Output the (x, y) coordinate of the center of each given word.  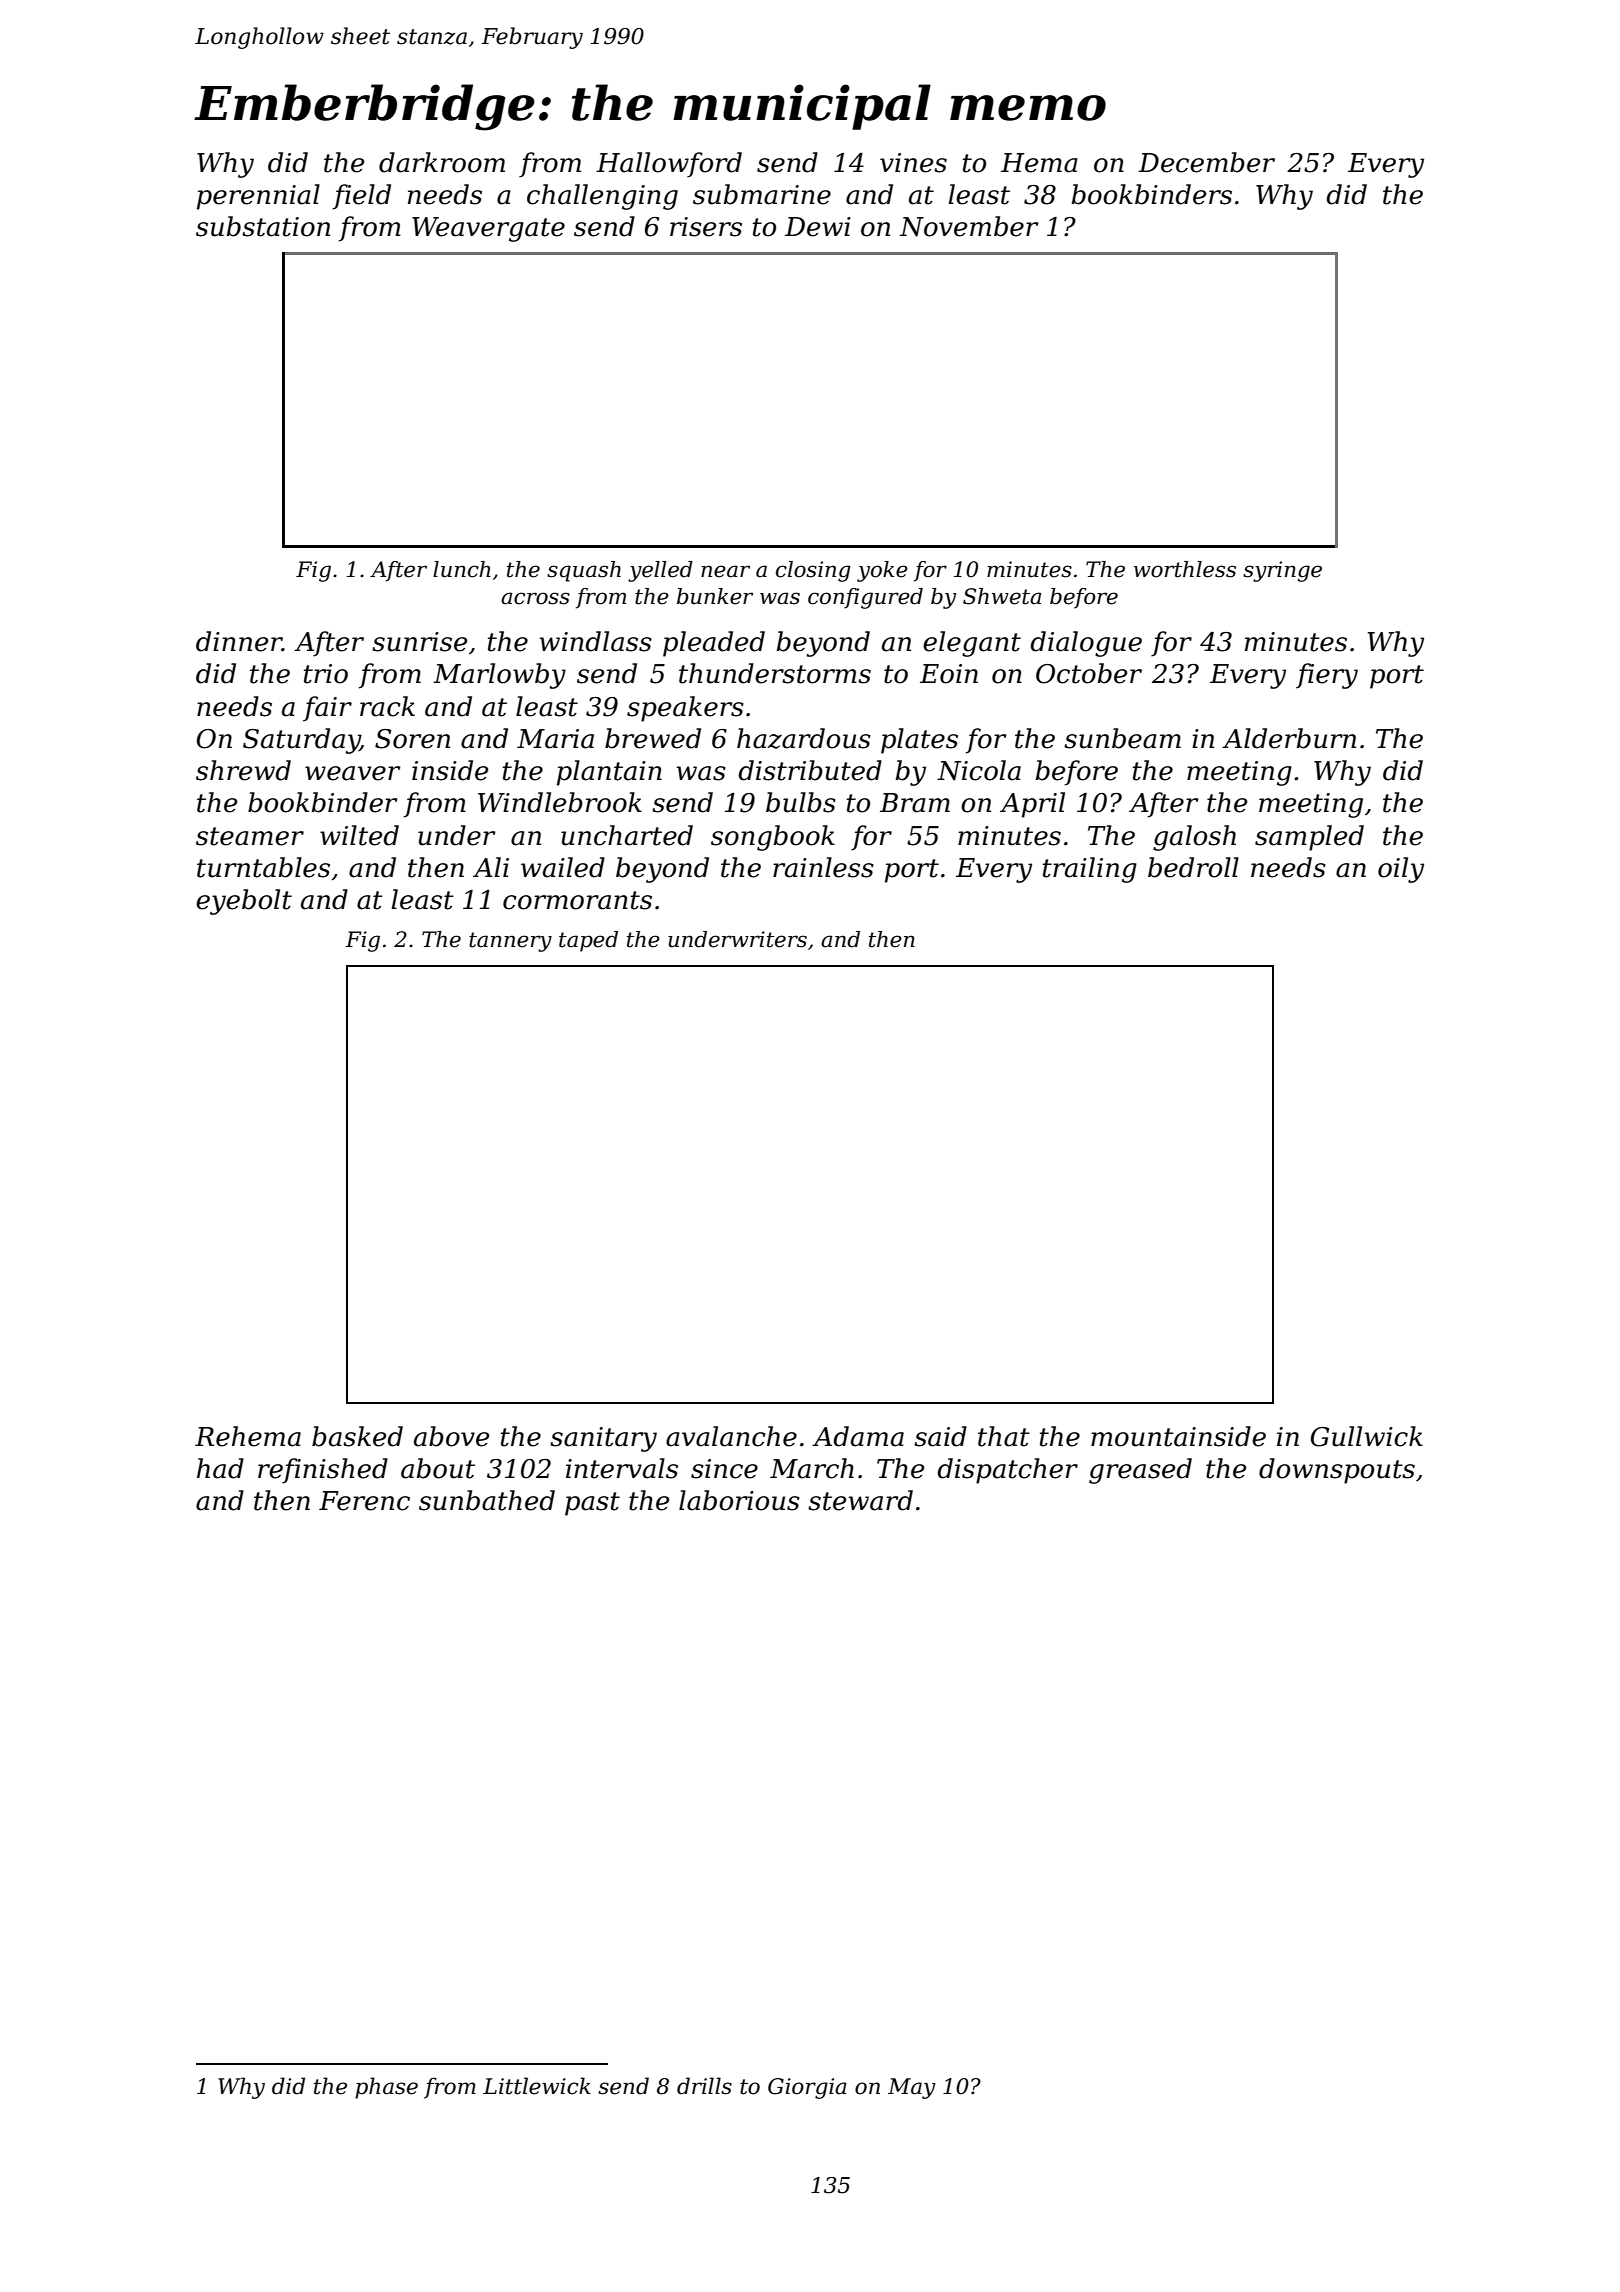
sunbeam (1122, 738)
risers (706, 227)
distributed (810, 770)
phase (386, 2088)
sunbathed (487, 1500)
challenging (602, 197)
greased (1140, 1471)
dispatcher (1007, 1471)
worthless (1185, 569)
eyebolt (244, 902)
